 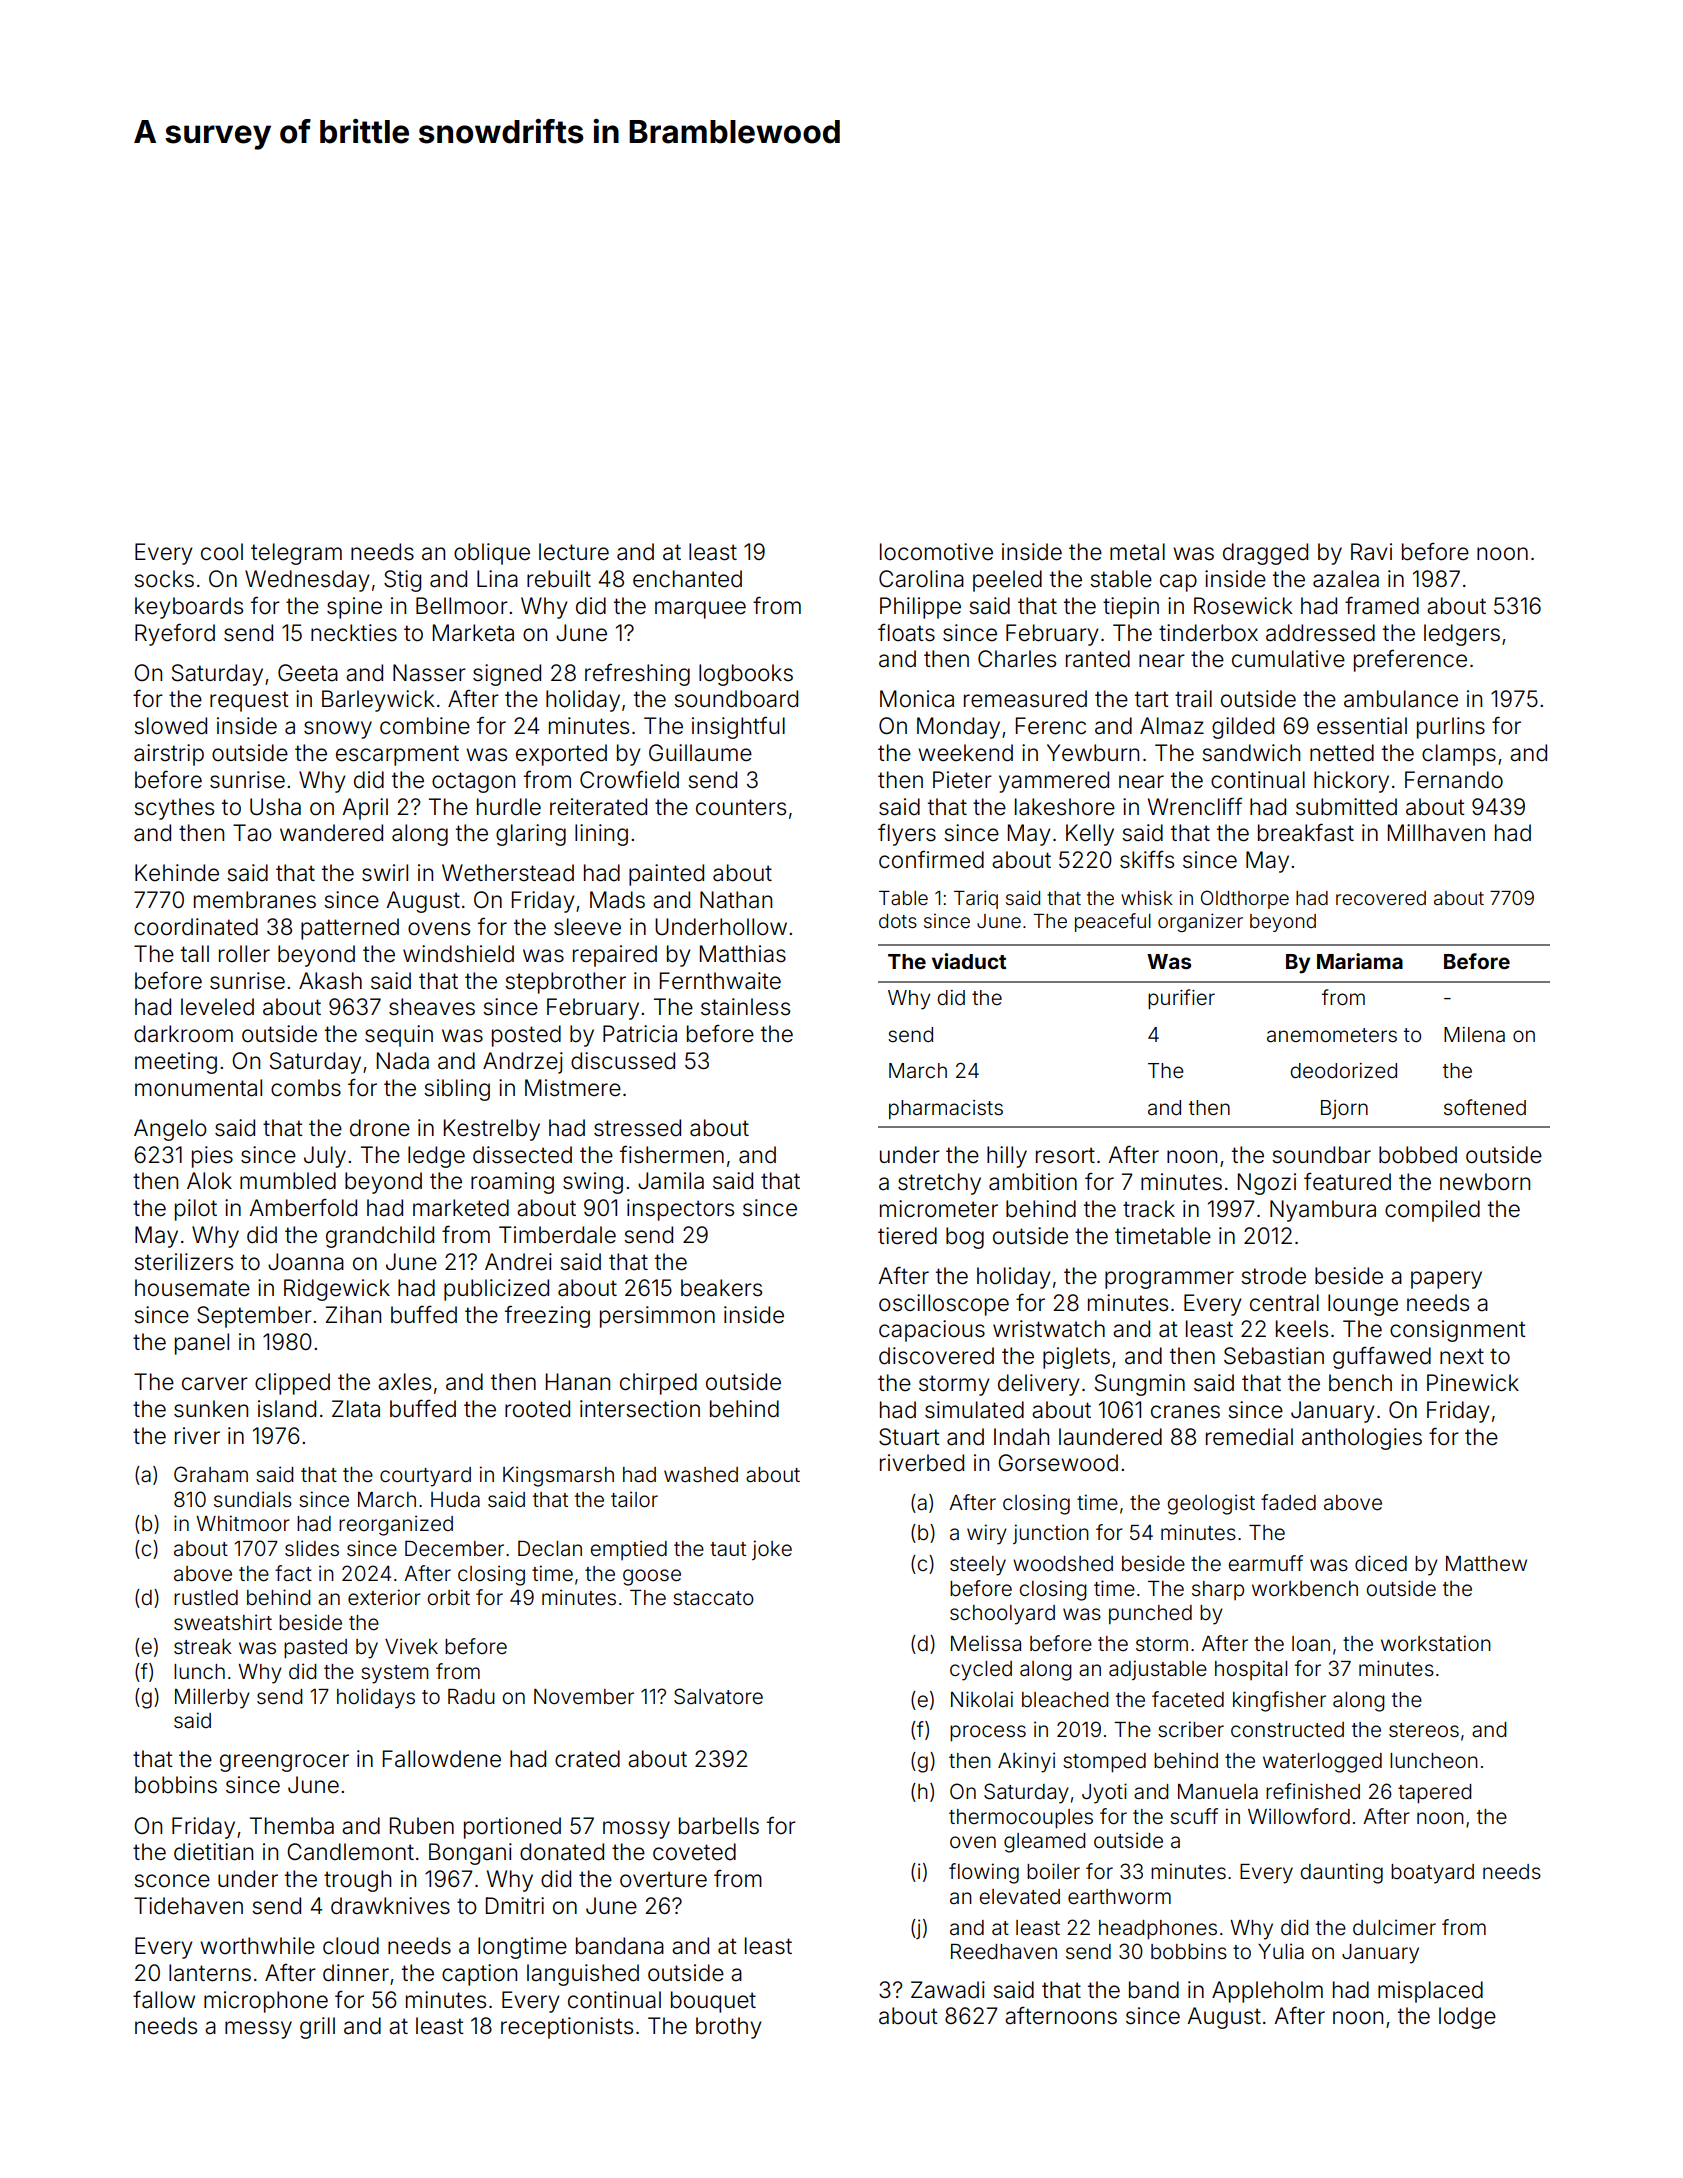 What do you see at coordinates (172, 1881) in the screenshot?
I see `sconce` at bounding box center [172, 1881].
